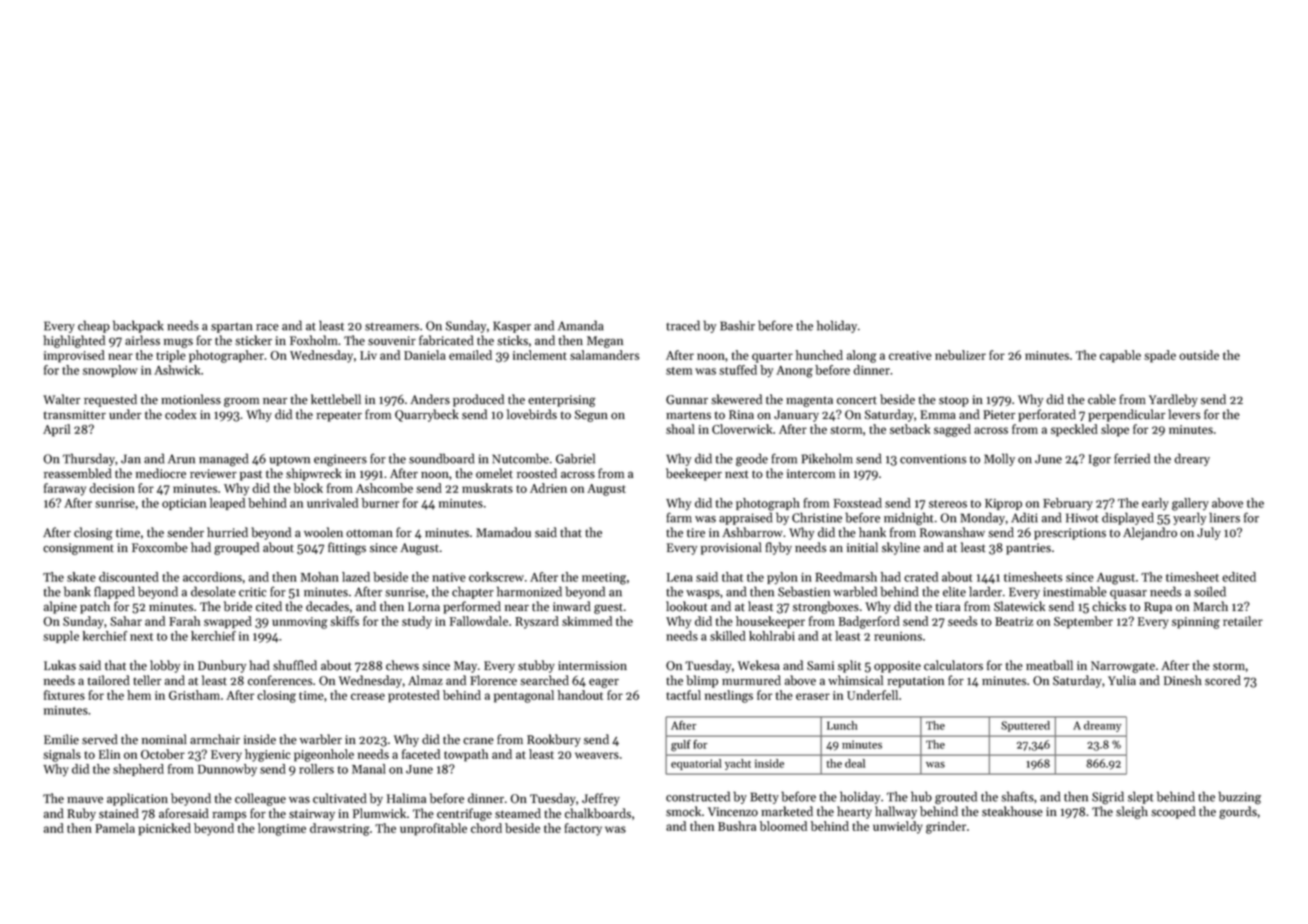 The width and height of the screenshot is (1308, 924). I want to click on scored, so click(1223, 680).
